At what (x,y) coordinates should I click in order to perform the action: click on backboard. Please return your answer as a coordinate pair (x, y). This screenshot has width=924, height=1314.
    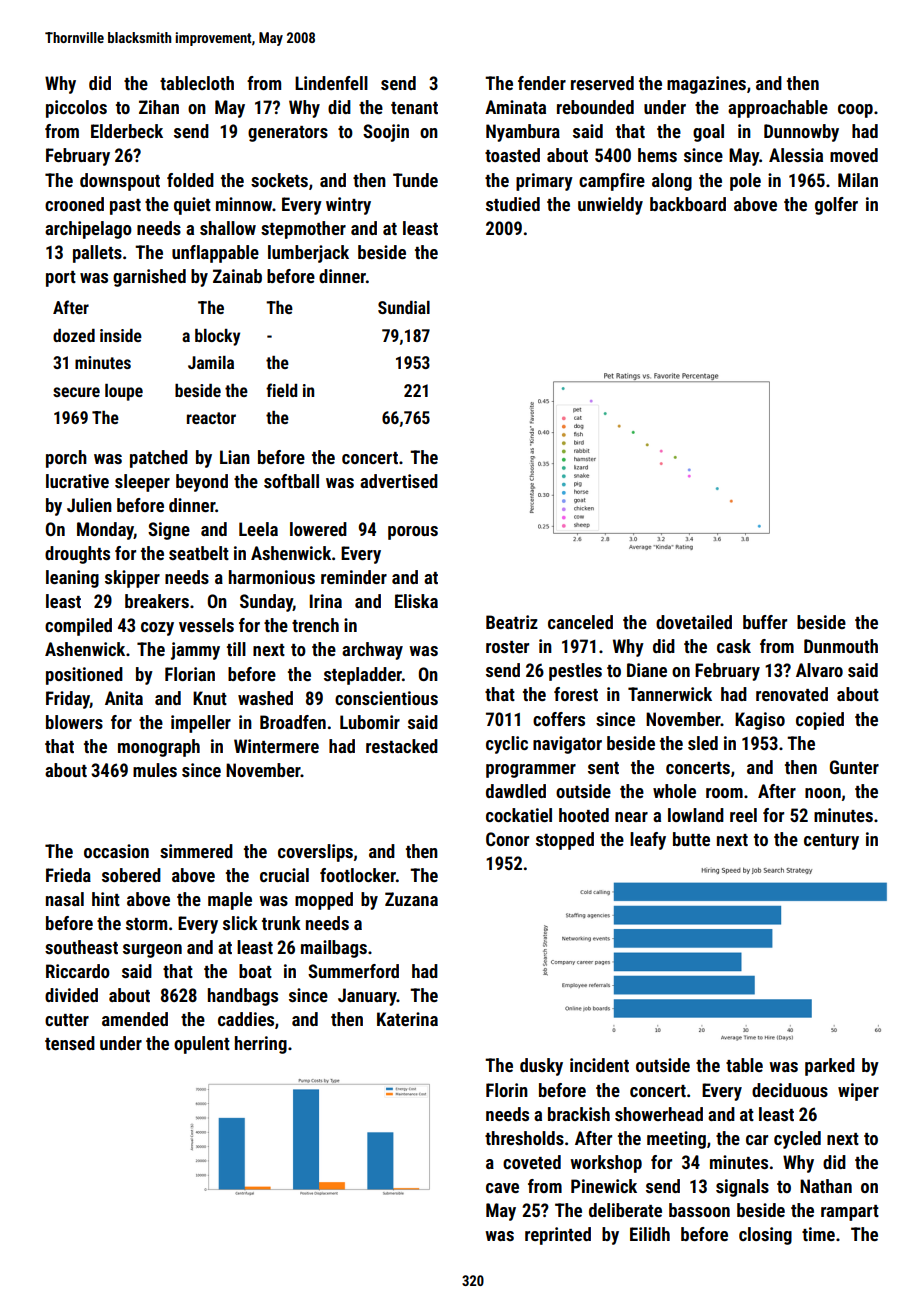
    Looking at the image, I should click on (688, 204).
